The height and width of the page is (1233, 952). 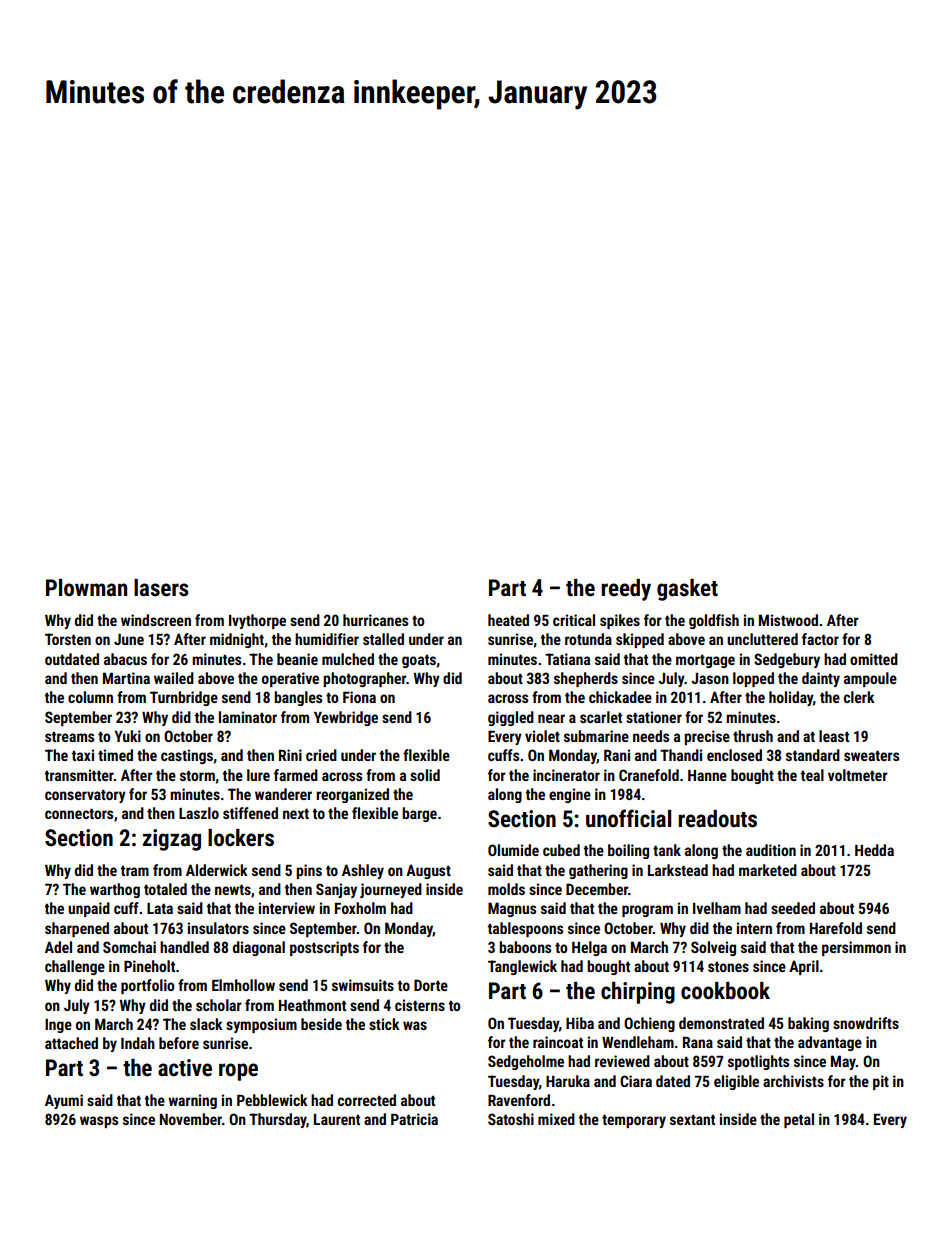 What do you see at coordinates (874, 659) in the page?
I see `omitted` at bounding box center [874, 659].
